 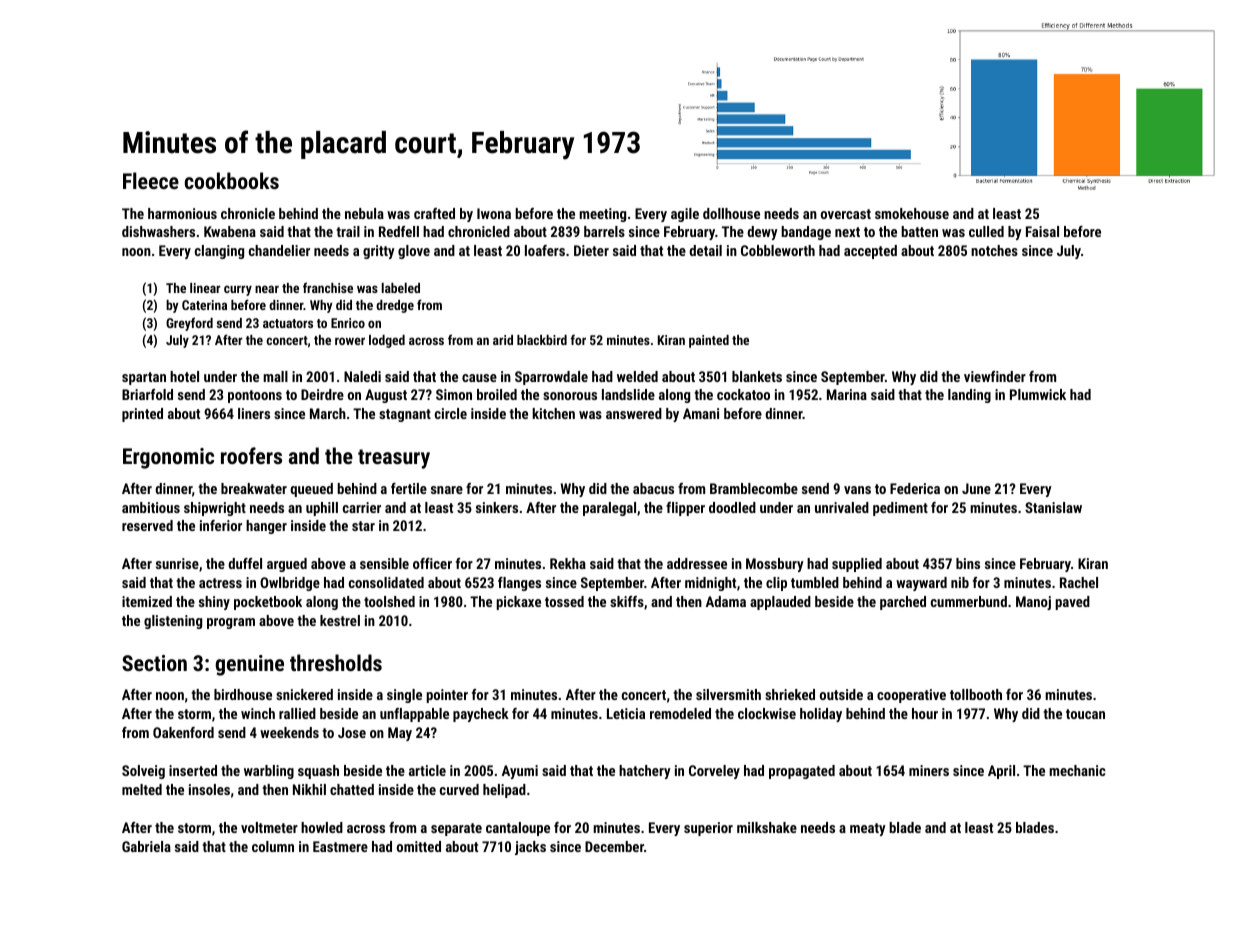 What do you see at coordinates (1038, 394) in the image?
I see `Plumwick` at bounding box center [1038, 394].
